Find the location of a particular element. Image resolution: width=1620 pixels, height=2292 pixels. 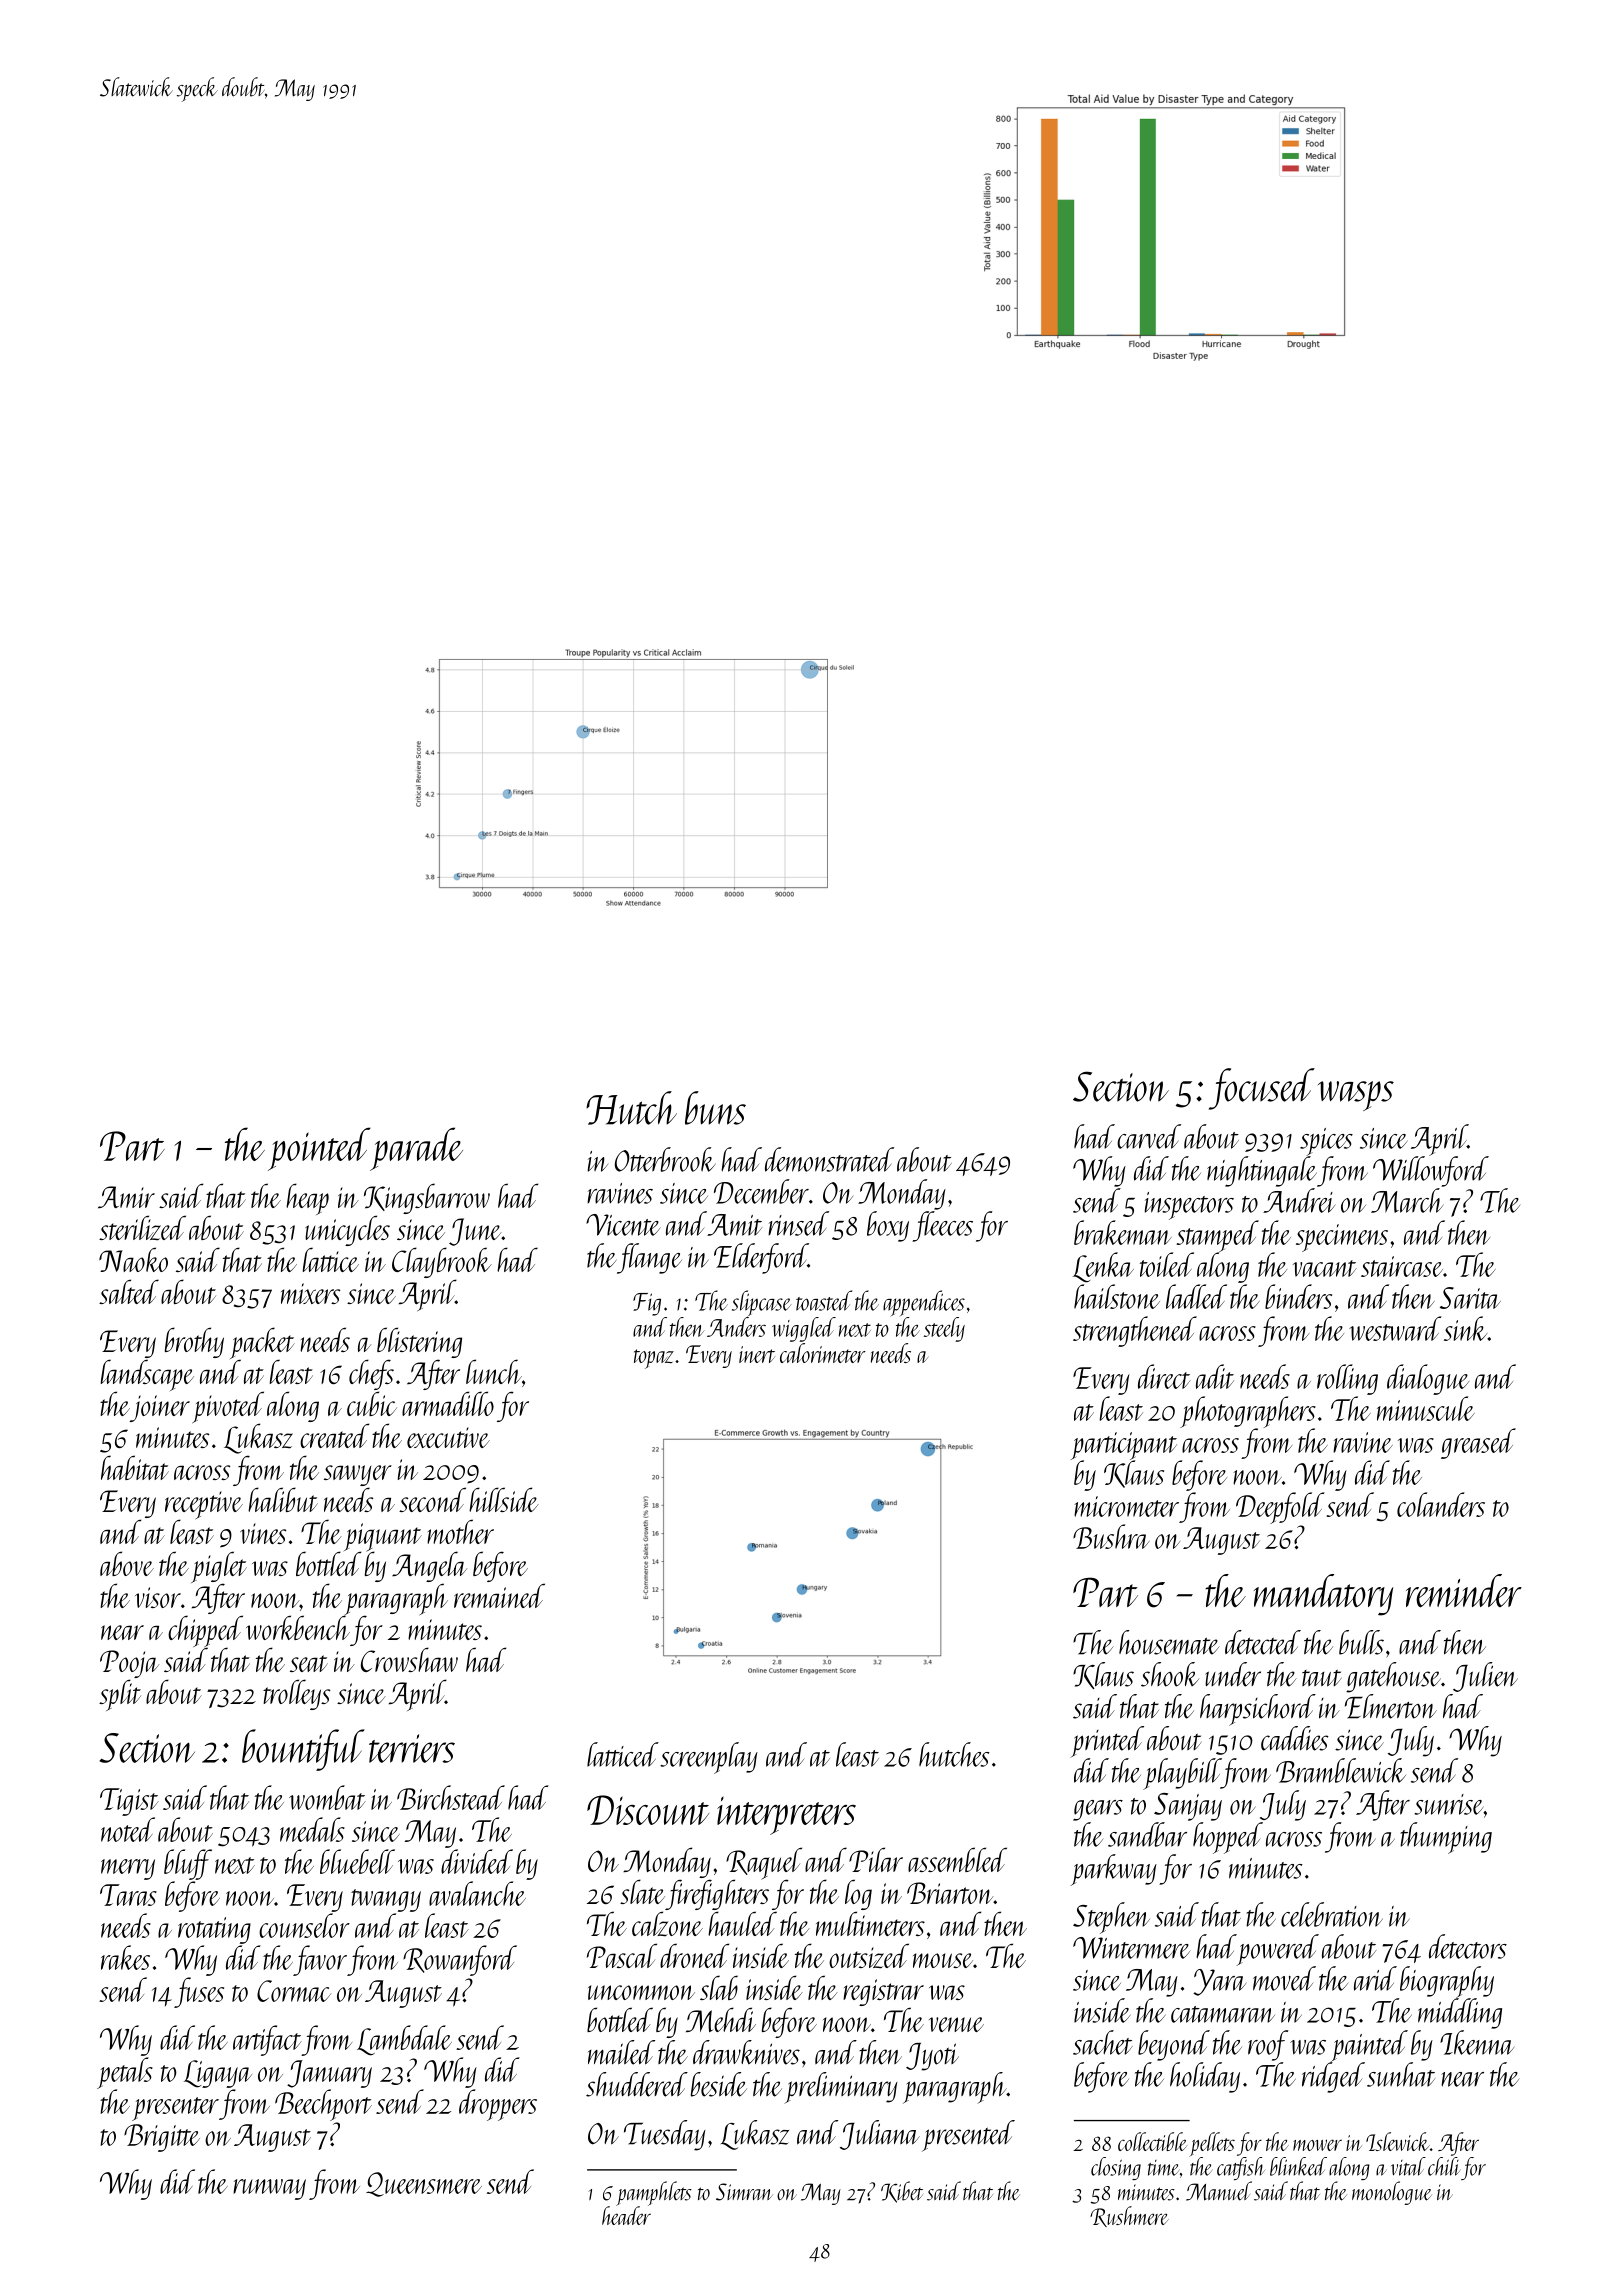

Queensmere is located at coordinates (424, 2184).
